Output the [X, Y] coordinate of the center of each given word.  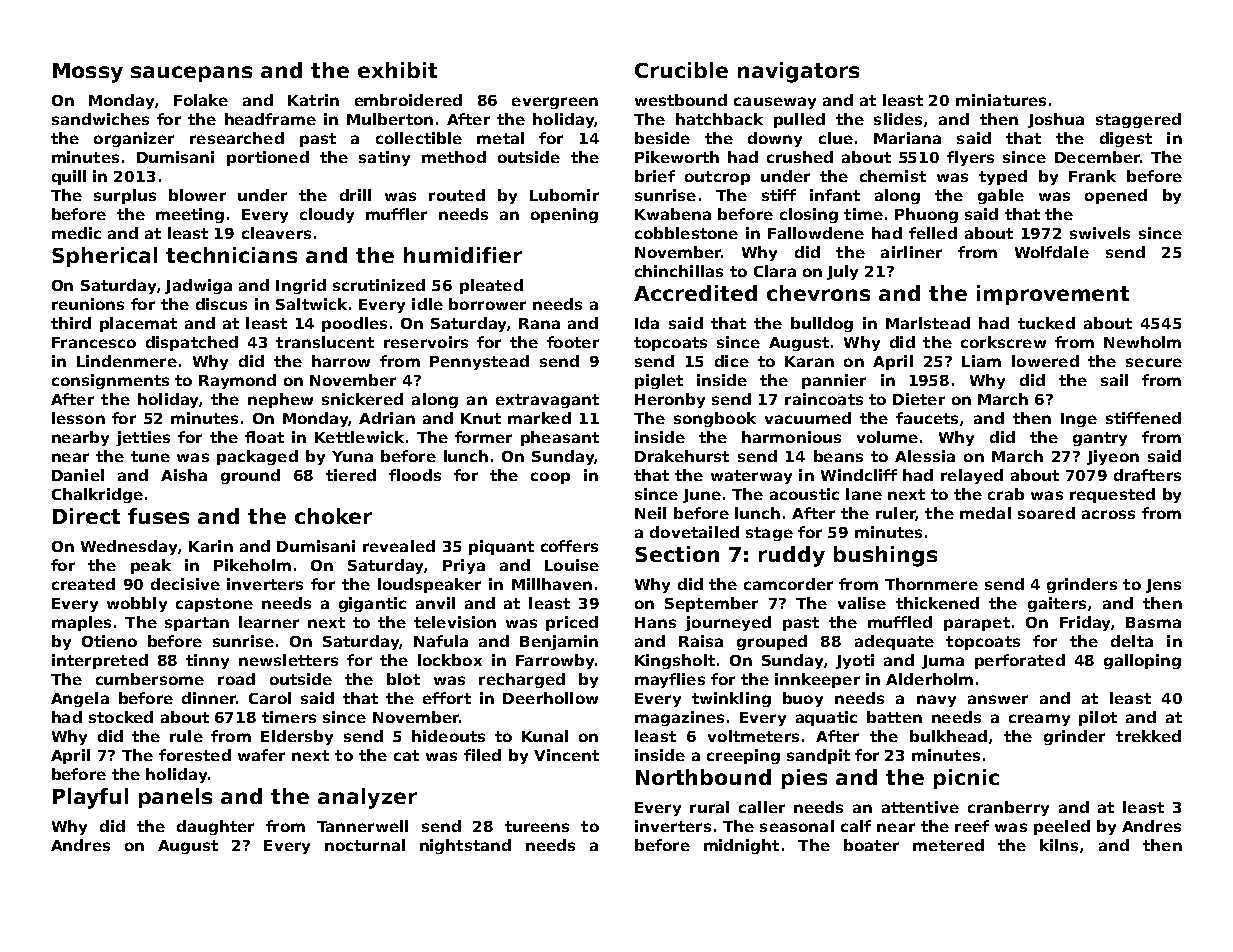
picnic [966, 779]
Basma [1153, 622]
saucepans [191, 74]
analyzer [367, 798]
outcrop [717, 178]
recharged [522, 680]
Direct [86, 516]
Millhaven [552, 584]
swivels [1100, 233]
